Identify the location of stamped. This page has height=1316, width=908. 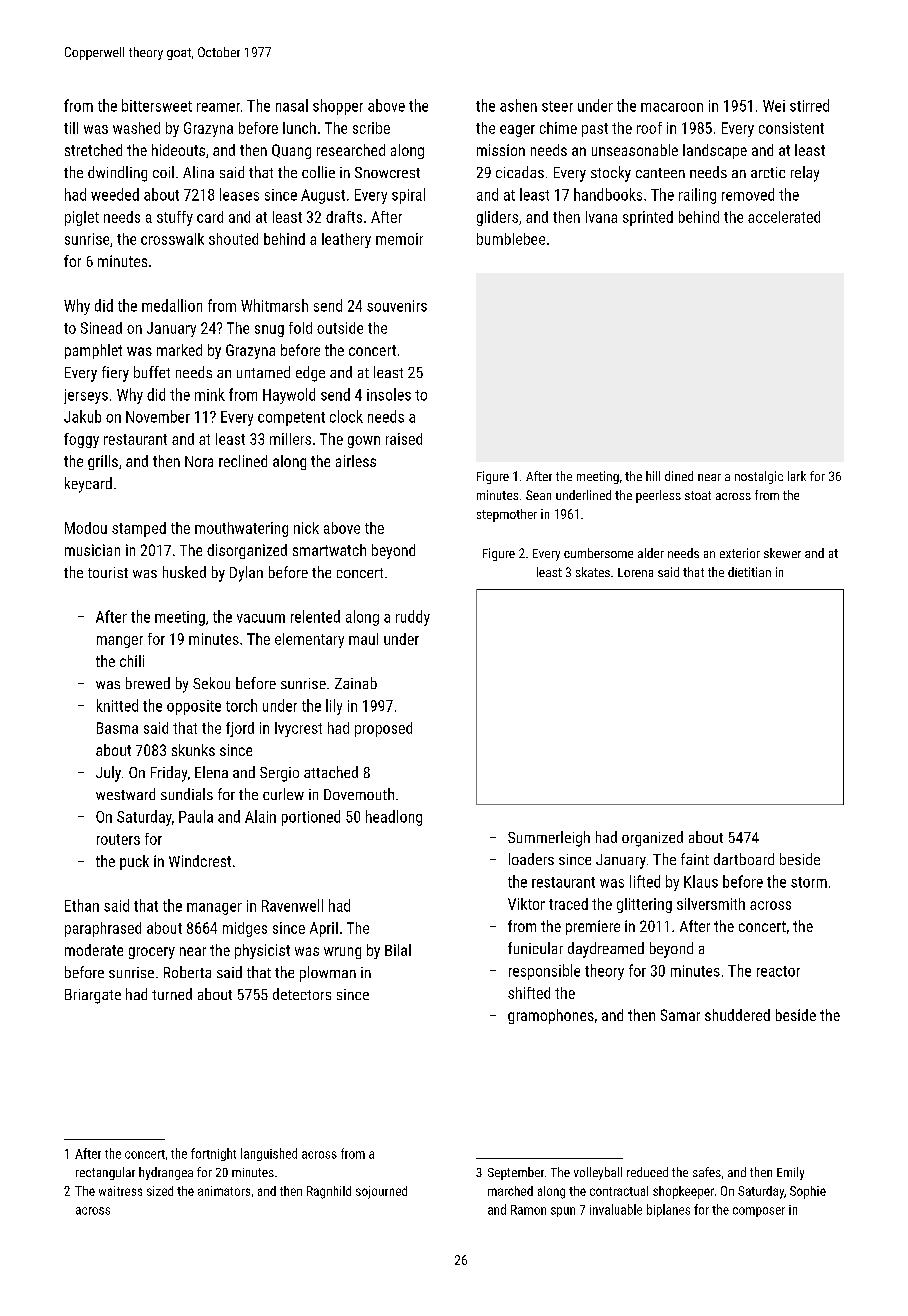
(139, 529).
